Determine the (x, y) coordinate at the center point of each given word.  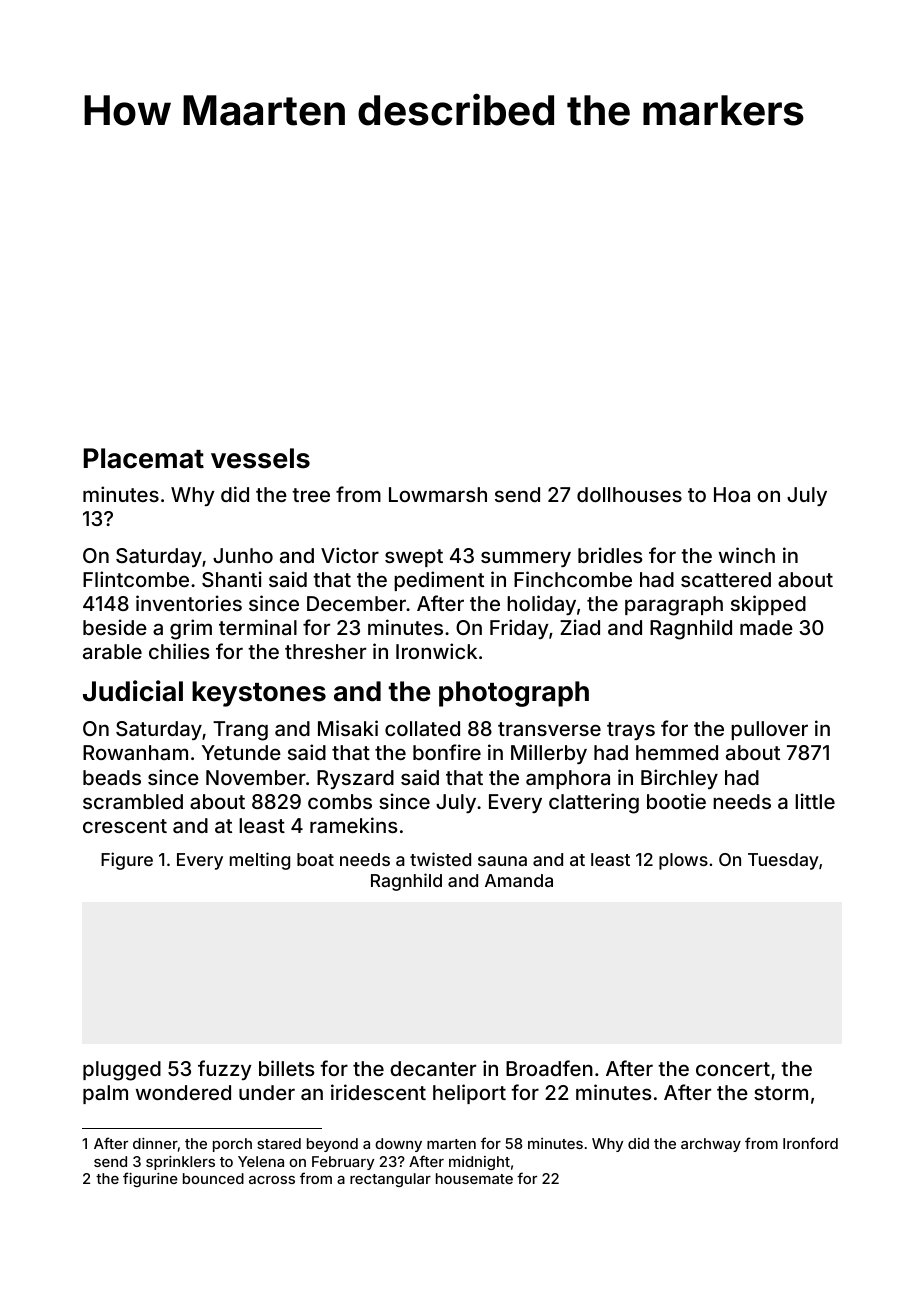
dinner (155, 1143)
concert (733, 1069)
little (815, 801)
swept (414, 558)
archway (711, 1145)
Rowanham (135, 752)
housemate (474, 1178)
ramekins (354, 825)
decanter (433, 1068)
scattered (726, 579)
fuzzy (225, 1070)
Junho (243, 555)
